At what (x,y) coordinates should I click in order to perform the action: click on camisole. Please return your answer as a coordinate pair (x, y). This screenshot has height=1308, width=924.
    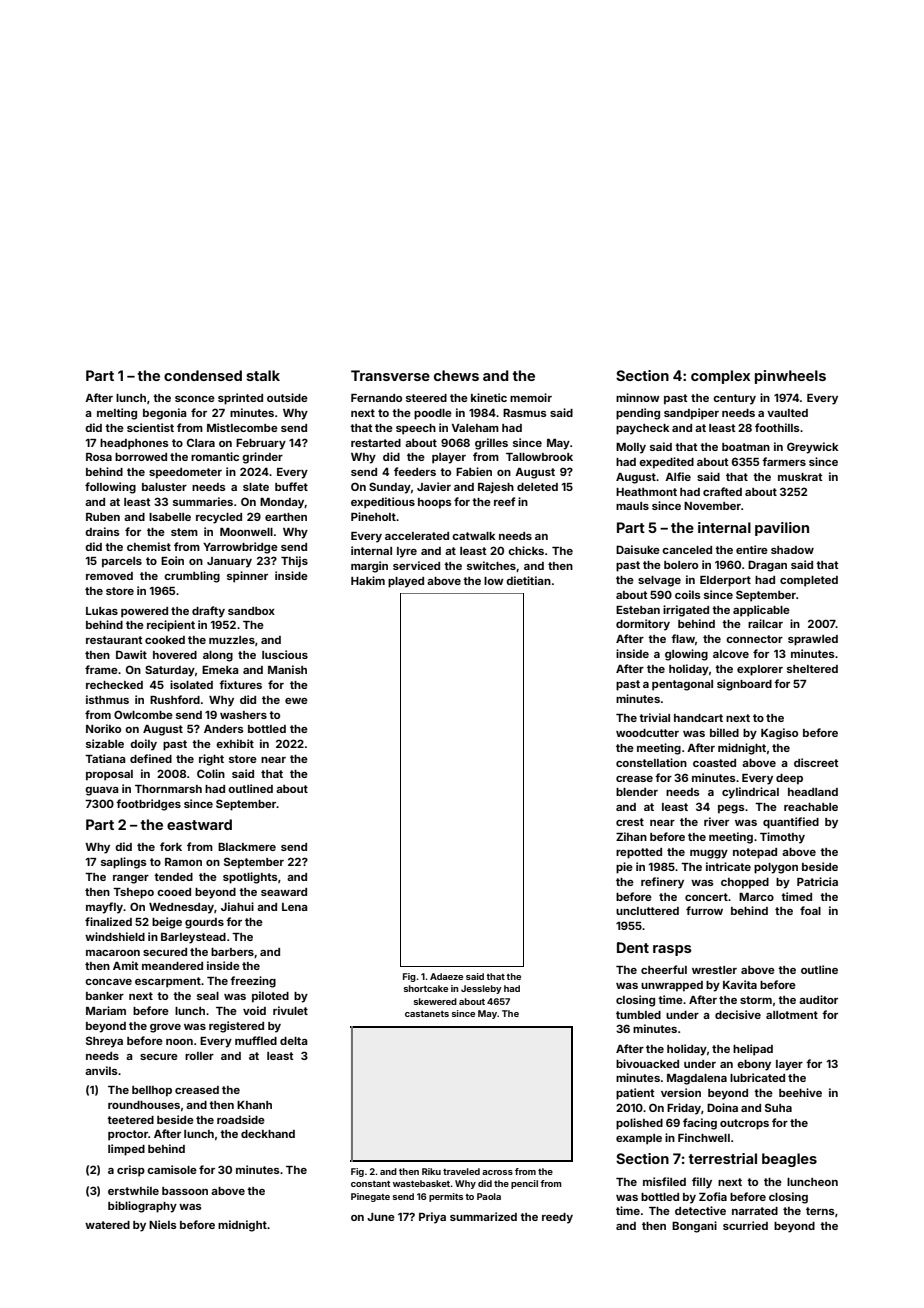
    Looking at the image, I should click on (172, 1169).
